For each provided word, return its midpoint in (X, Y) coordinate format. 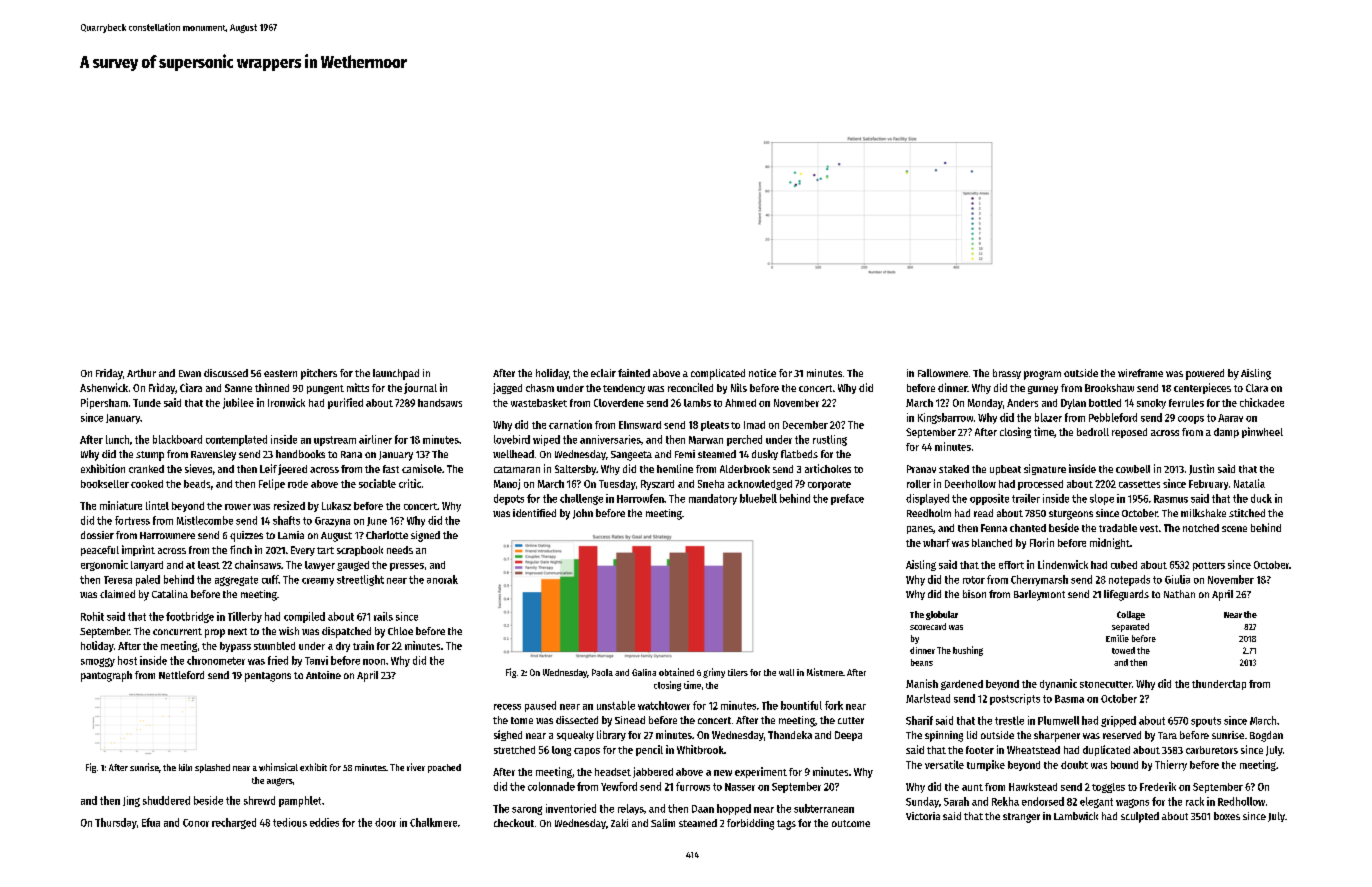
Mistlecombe (205, 520)
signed (425, 536)
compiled (304, 617)
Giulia (1177, 579)
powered (1205, 374)
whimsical (278, 767)
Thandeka (790, 735)
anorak (442, 579)
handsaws (440, 403)
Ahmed (740, 403)
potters (1209, 566)
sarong (527, 810)
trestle (1009, 720)
